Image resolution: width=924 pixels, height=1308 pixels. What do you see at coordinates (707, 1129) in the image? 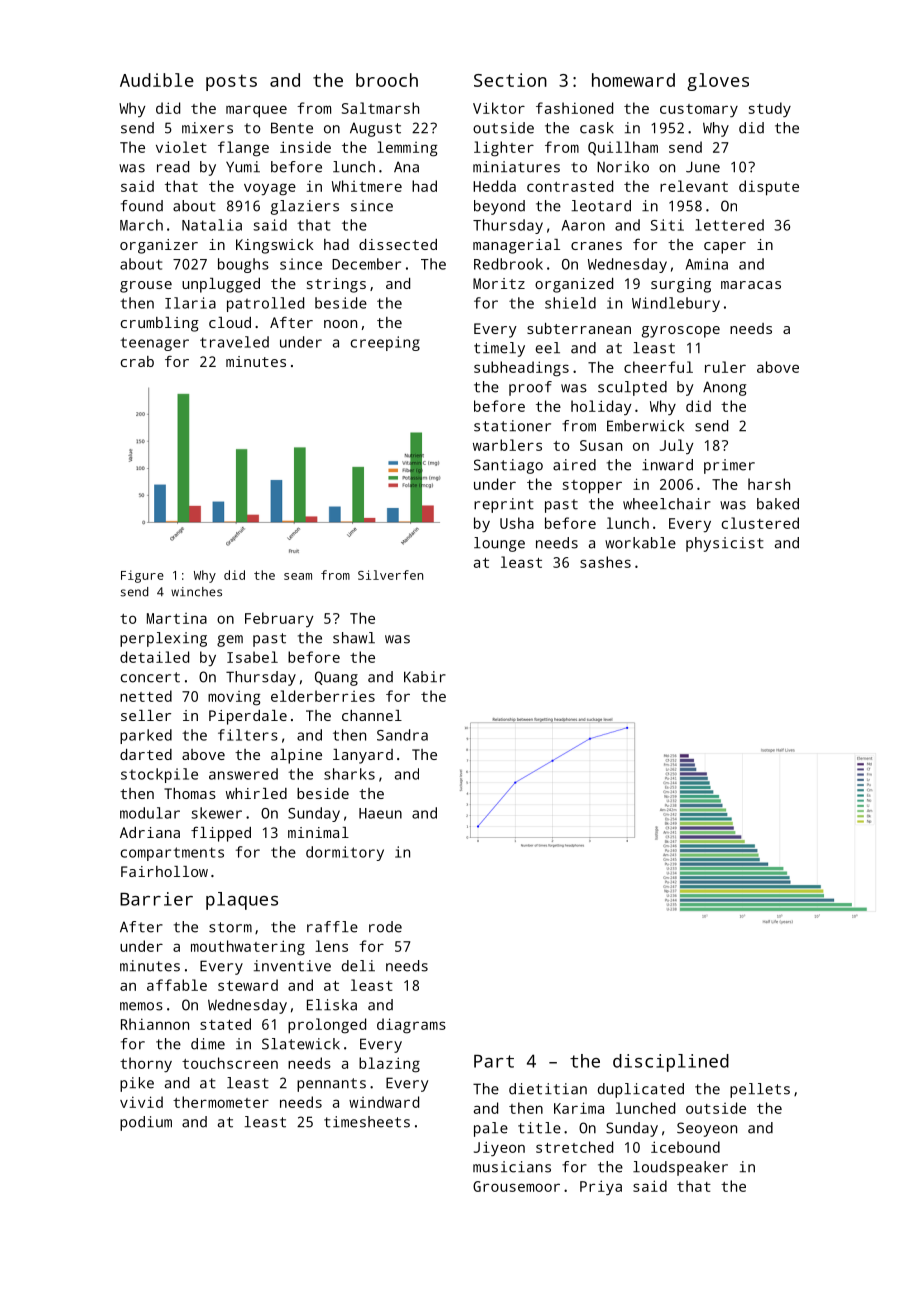
I see `Seoyeon` at bounding box center [707, 1129].
